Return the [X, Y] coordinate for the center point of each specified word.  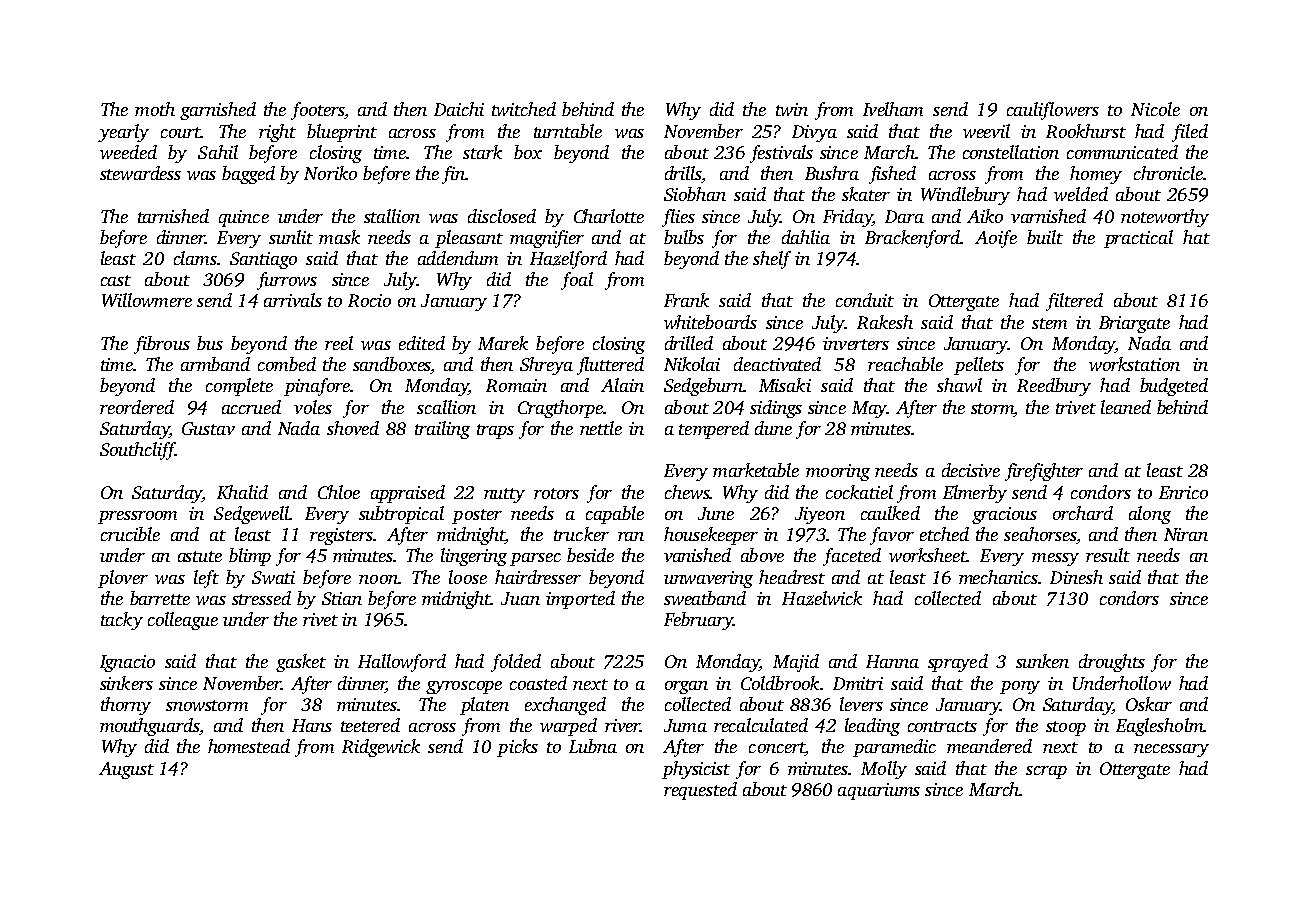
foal [577, 281]
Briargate [1134, 324]
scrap [1046, 772]
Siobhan [695, 194]
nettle [601, 428]
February [698, 621]
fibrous [162, 345]
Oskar [1149, 704]
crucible [130, 534]
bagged [248, 175]
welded [1081, 194]
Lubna [593, 746]
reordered [137, 407]
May [869, 409]
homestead [249, 746]
